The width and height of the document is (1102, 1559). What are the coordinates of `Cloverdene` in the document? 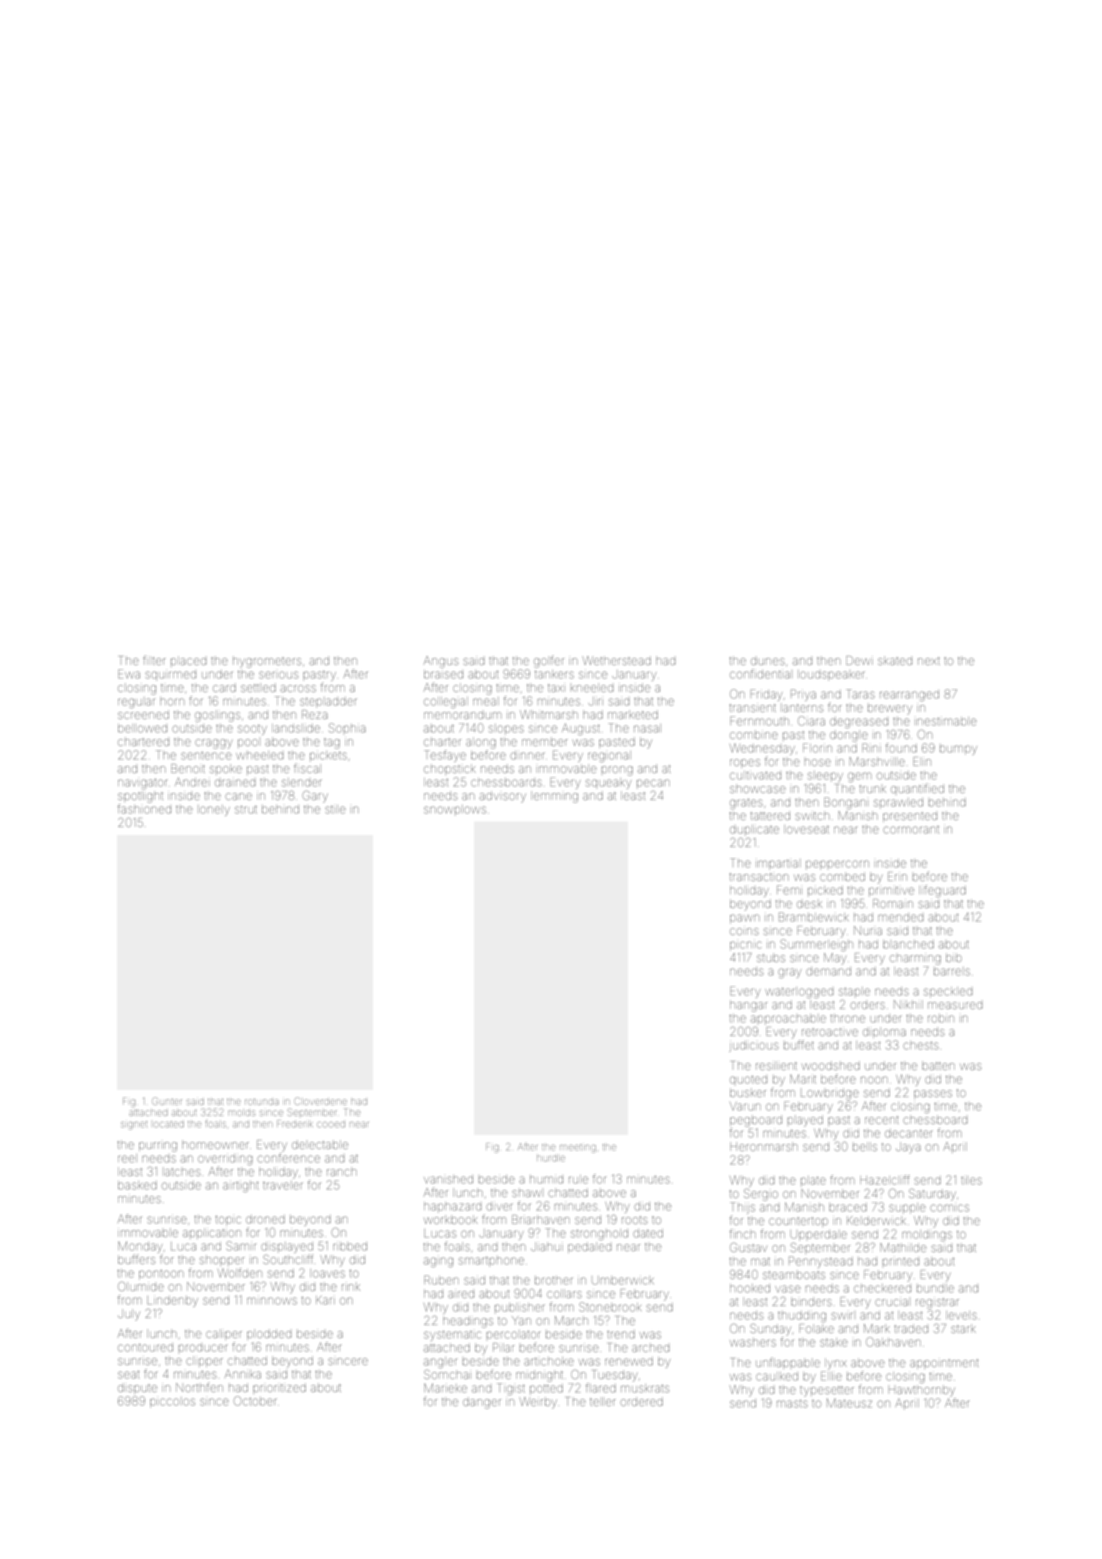 It's located at (321, 1101).
